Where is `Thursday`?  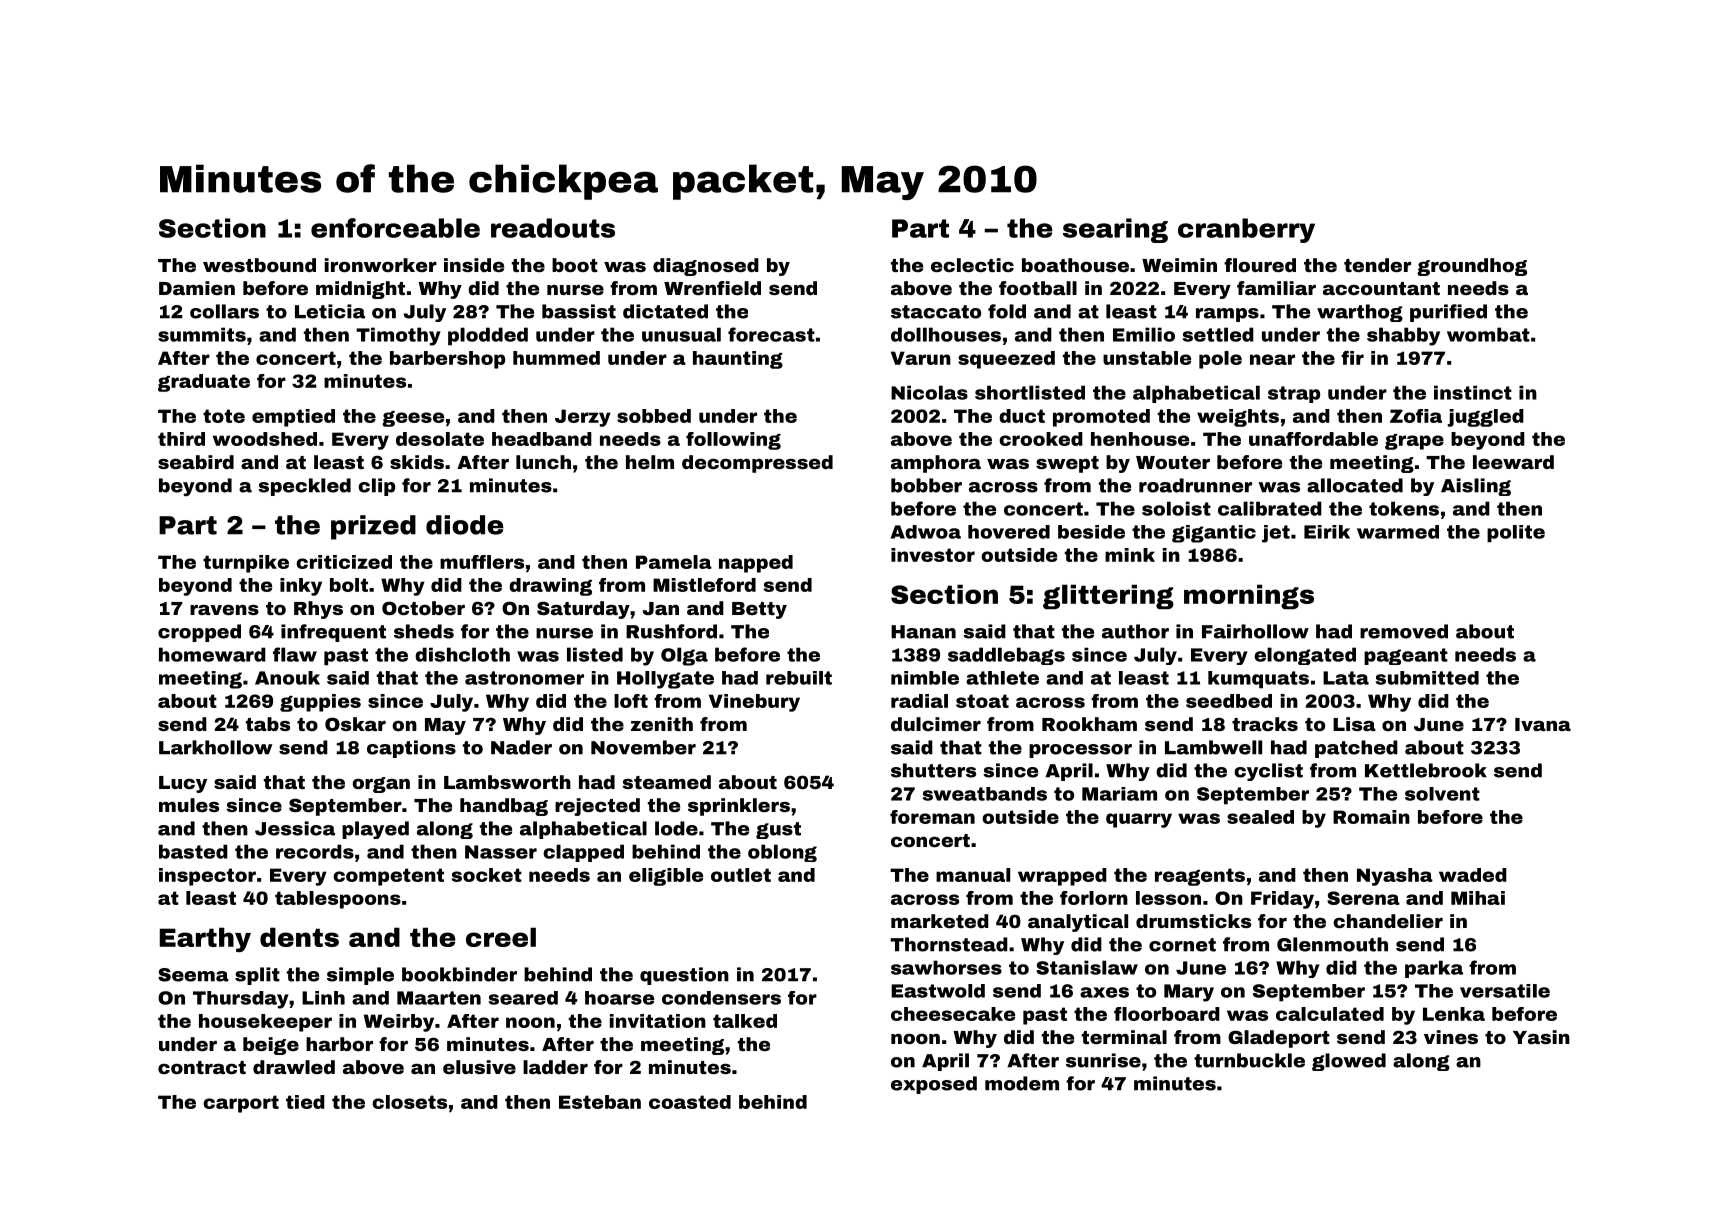 Thursday is located at coordinates (241, 1000).
